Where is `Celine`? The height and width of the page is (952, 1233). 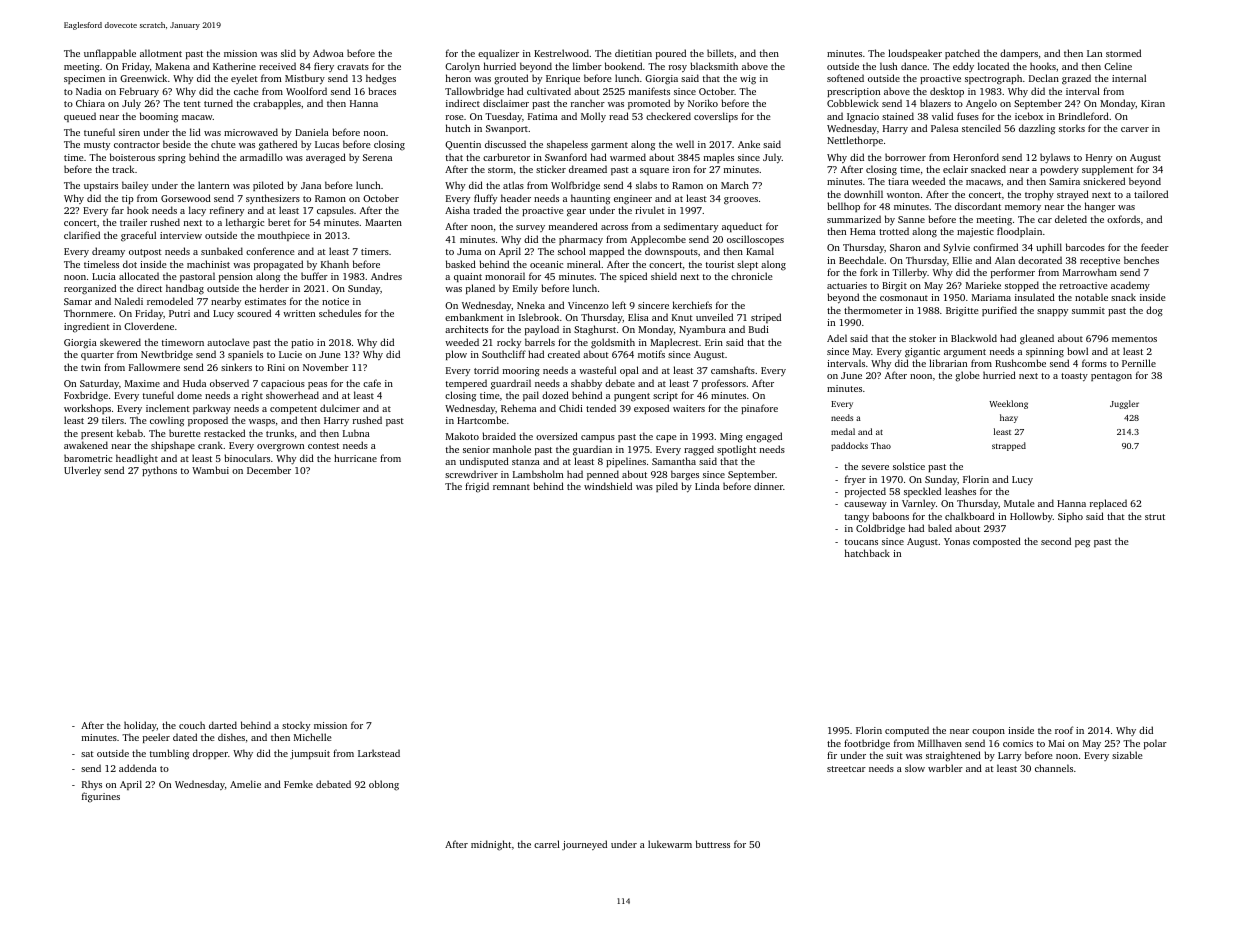
Celine is located at coordinates (1118, 66).
